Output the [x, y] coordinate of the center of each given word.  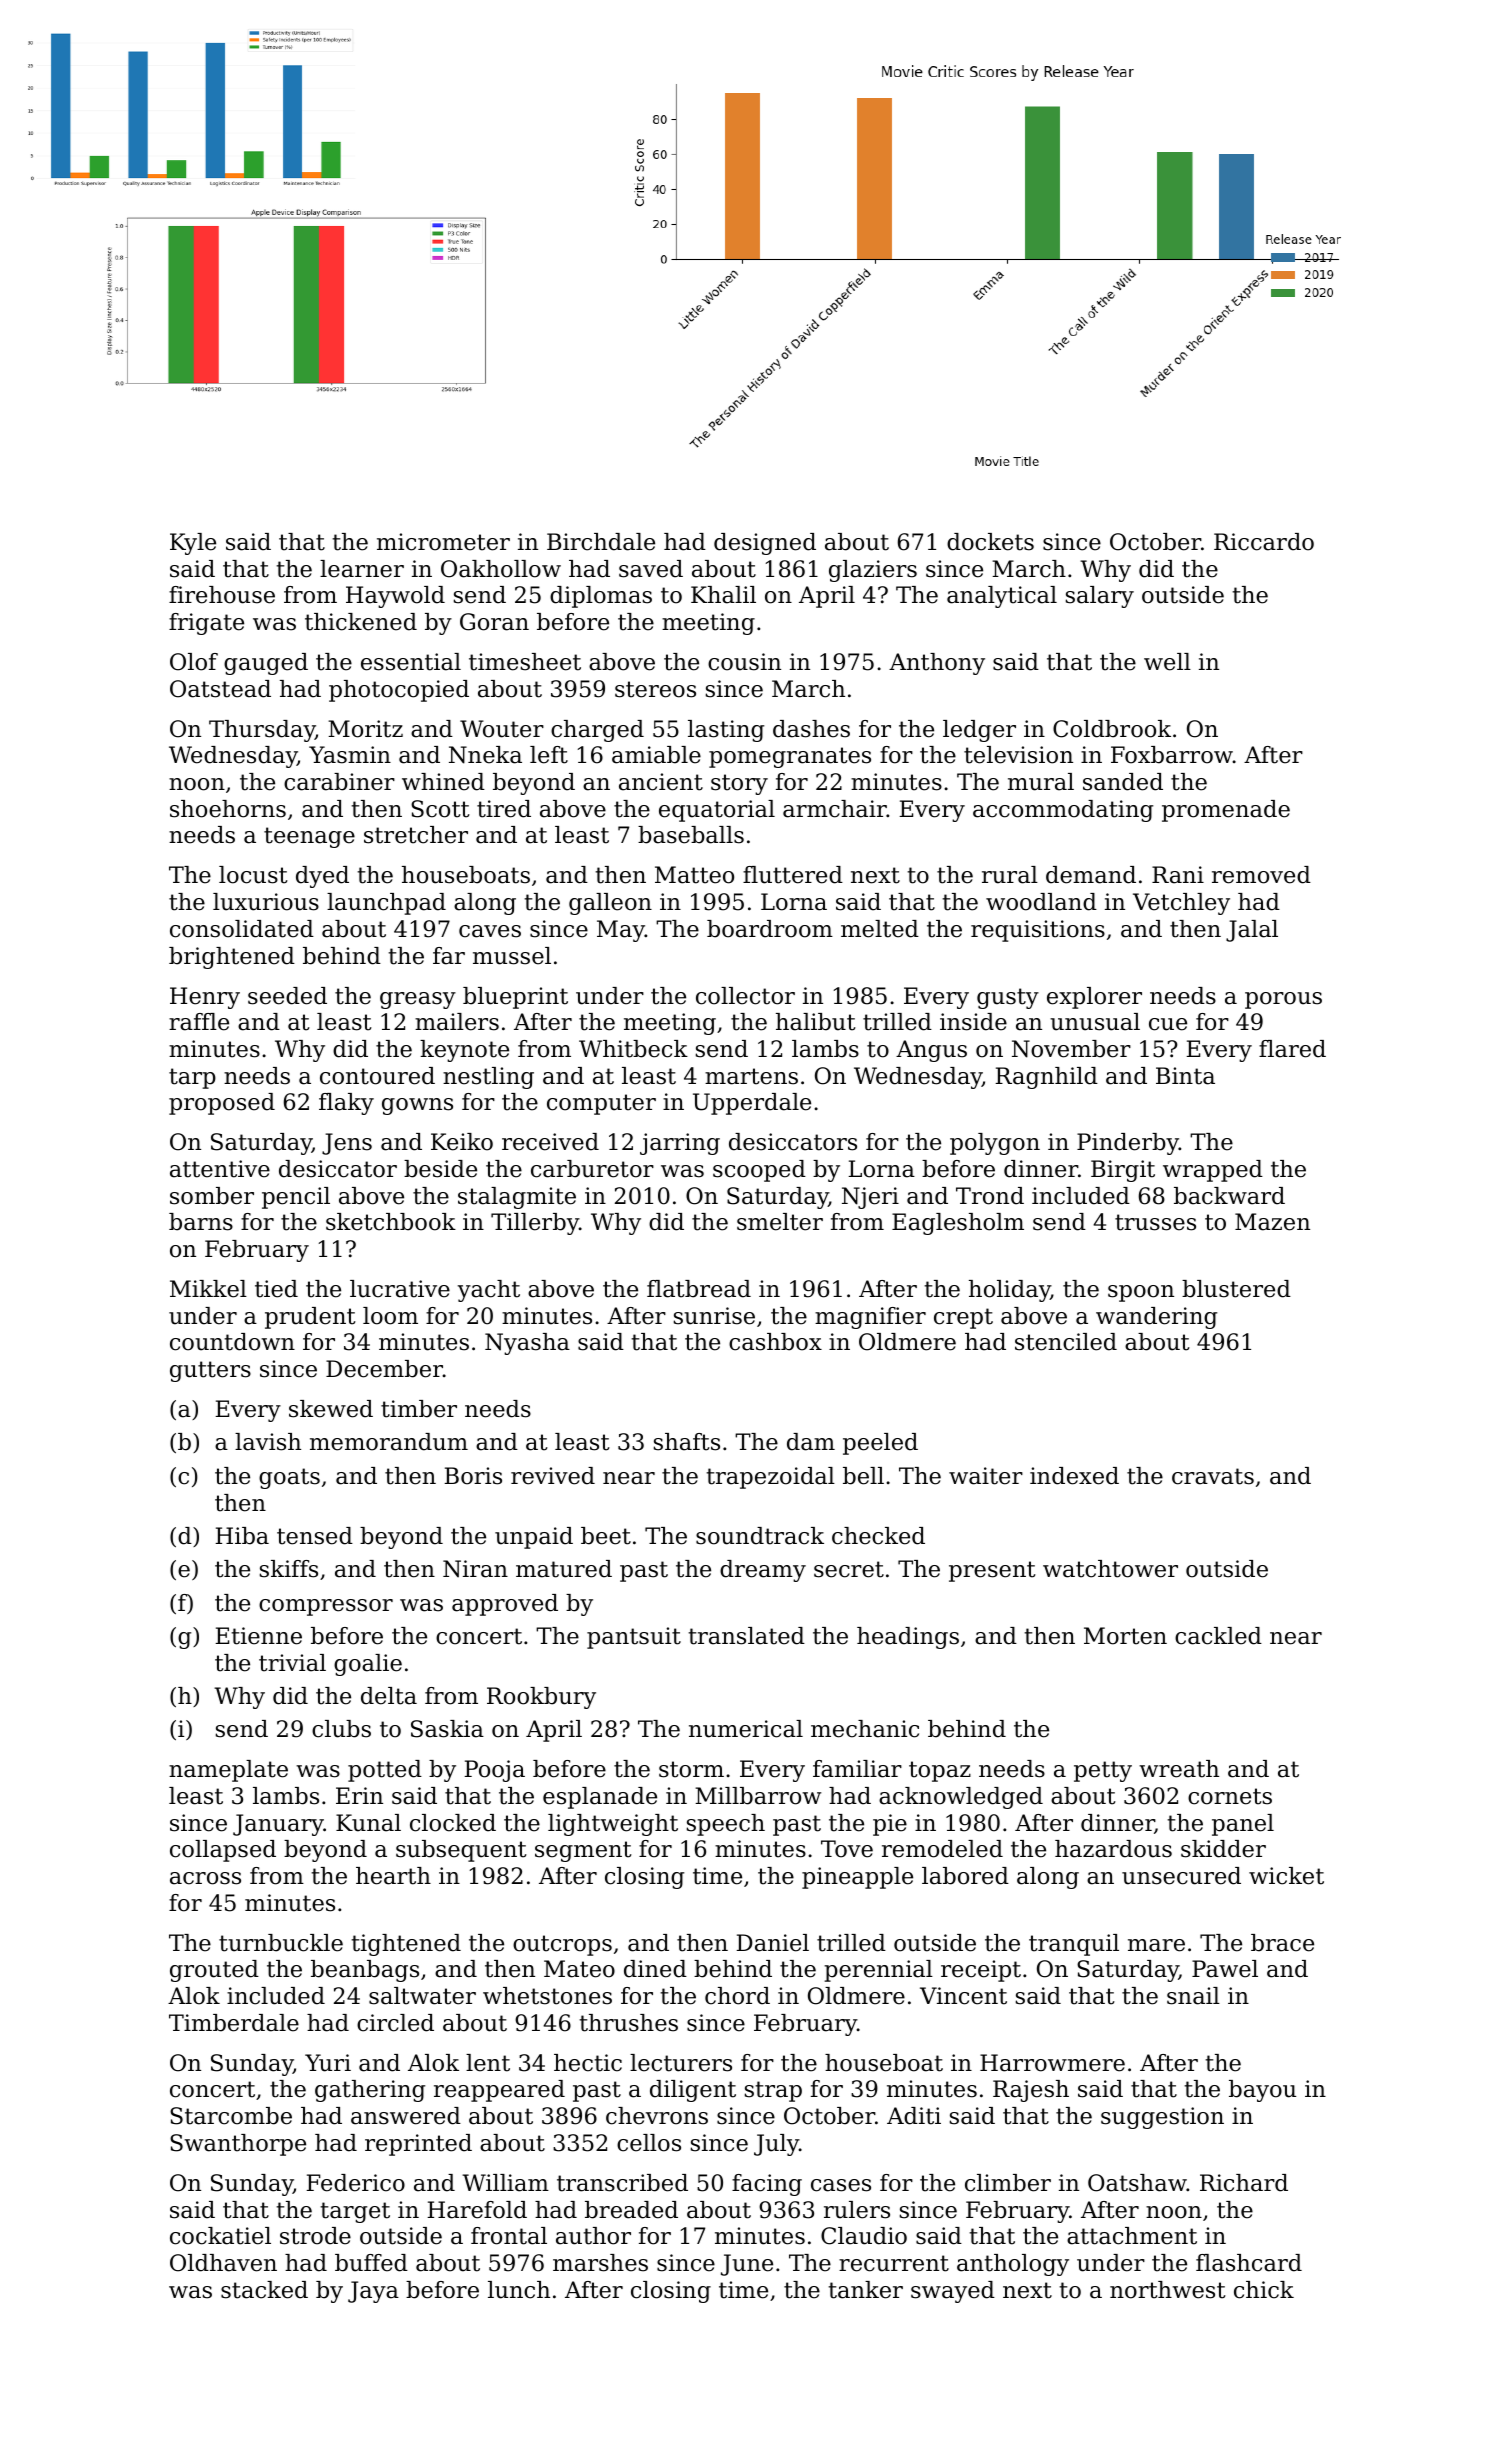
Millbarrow [758, 1796]
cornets [1230, 1796]
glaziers [873, 571]
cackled [1218, 1636]
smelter [780, 1222]
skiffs [289, 1569]
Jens [347, 1144]
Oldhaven [223, 2263]
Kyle [193, 544]
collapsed [223, 1851]
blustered [1236, 1289]
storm [691, 1769]
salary [1100, 597]
